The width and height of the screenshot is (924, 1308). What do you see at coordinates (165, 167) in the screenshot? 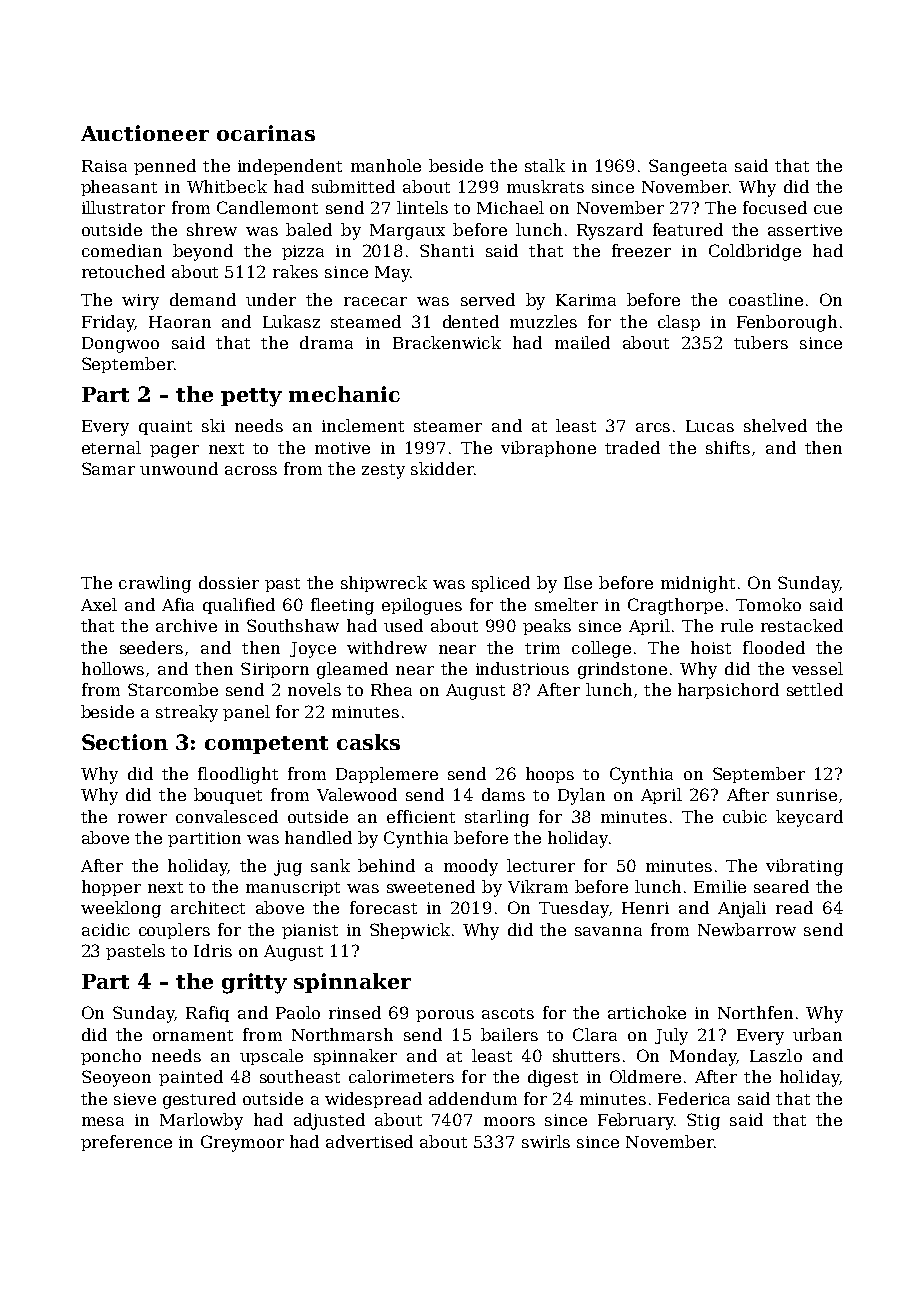
I see `penned` at bounding box center [165, 167].
